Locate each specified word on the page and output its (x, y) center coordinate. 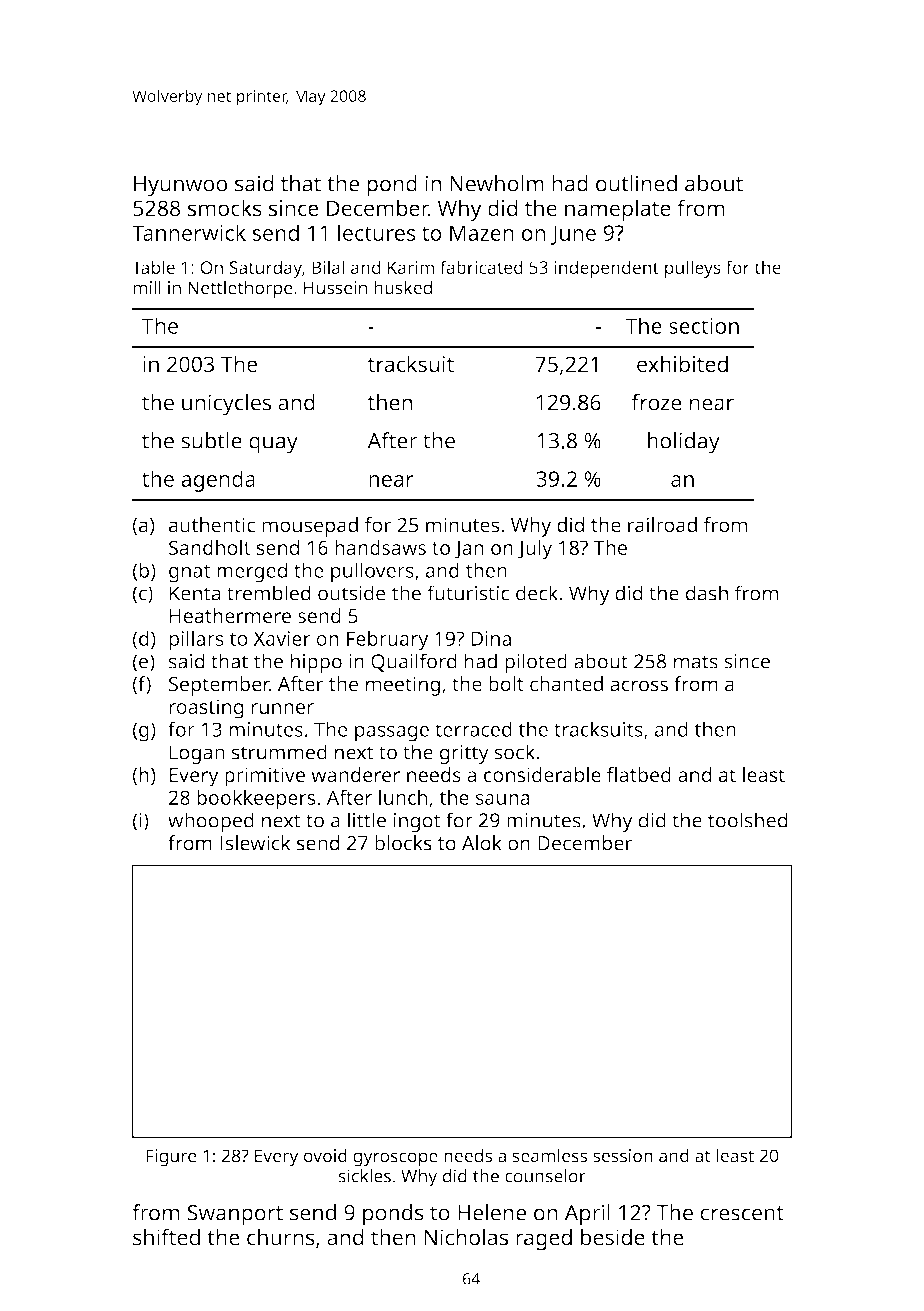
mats (696, 662)
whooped (211, 822)
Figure (171, 1158)
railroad (662, 525)
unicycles (226, 405)
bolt (506, 684)
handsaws (380, 547)
